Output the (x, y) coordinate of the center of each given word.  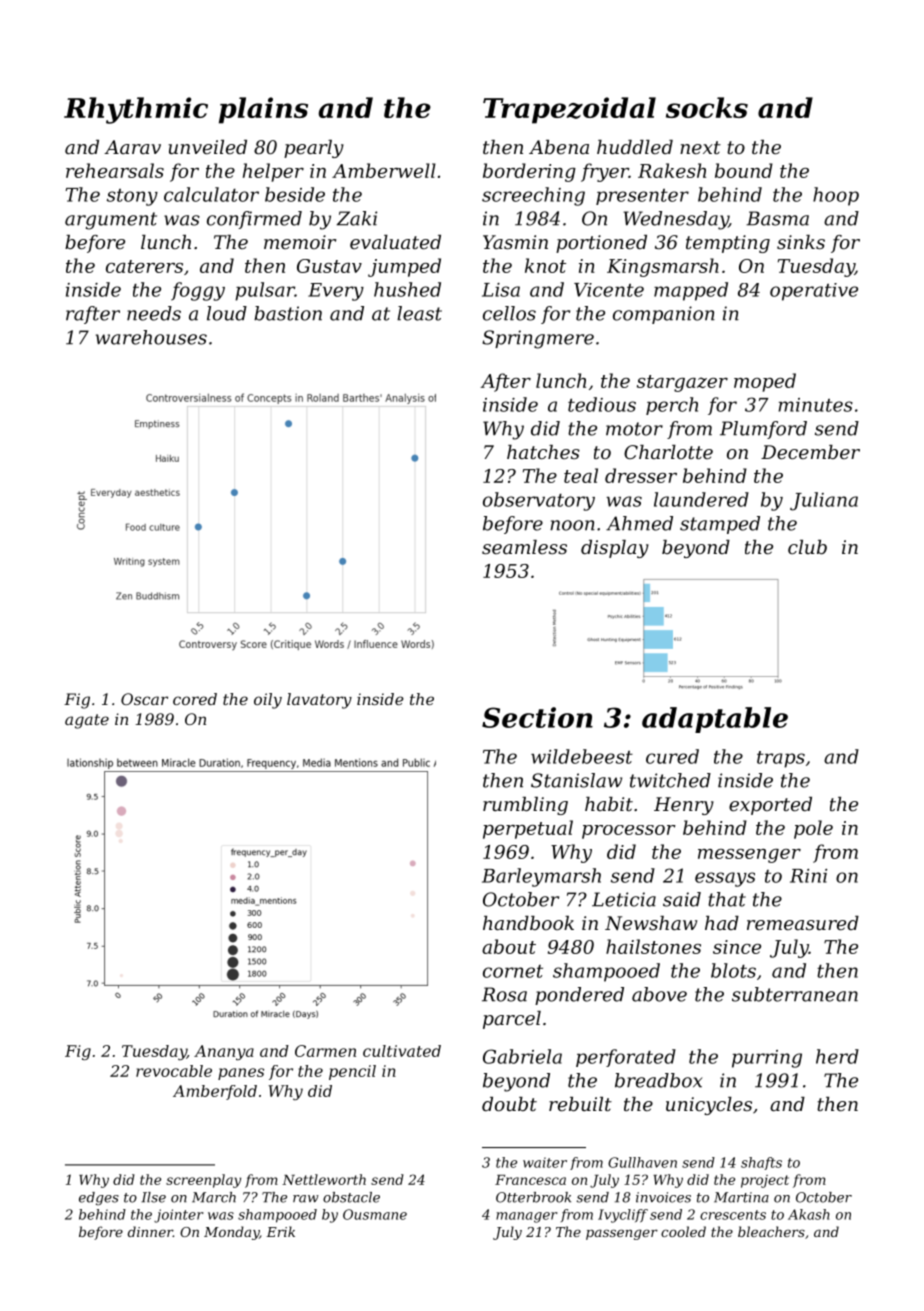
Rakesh (672, 170)
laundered (701, 499)
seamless (524, 547)
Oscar (144, 699)
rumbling (525, 806)
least (419, 313)
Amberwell (384, 170)
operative (814, 292)
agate (87, 721)
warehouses (151, 337)
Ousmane (375, 1214)
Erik (280, 1231)
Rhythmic (136, 110)
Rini (808, 876)
